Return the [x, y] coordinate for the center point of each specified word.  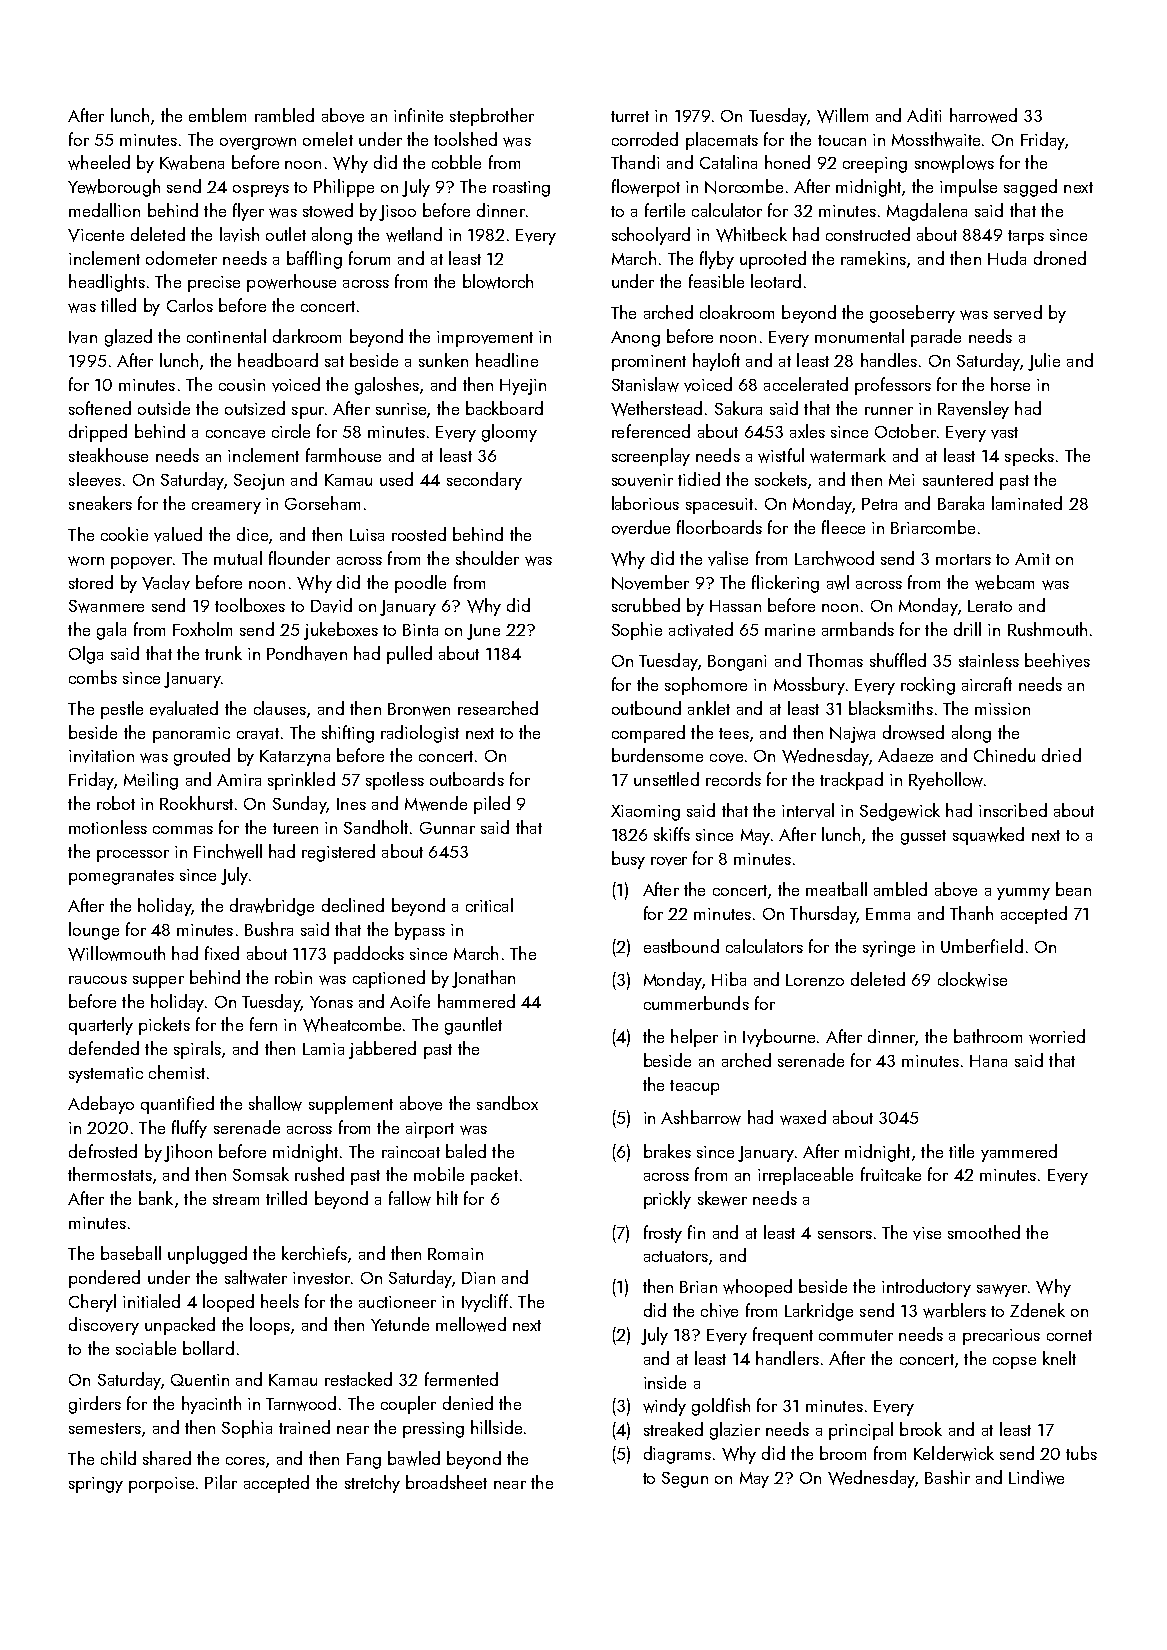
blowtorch [498, 281]
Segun [685, 1480]
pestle [122, 710]
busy [628, 860]
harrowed [983, 115]
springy [96, 1485]
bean [1073, 889]
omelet [328, 139]
